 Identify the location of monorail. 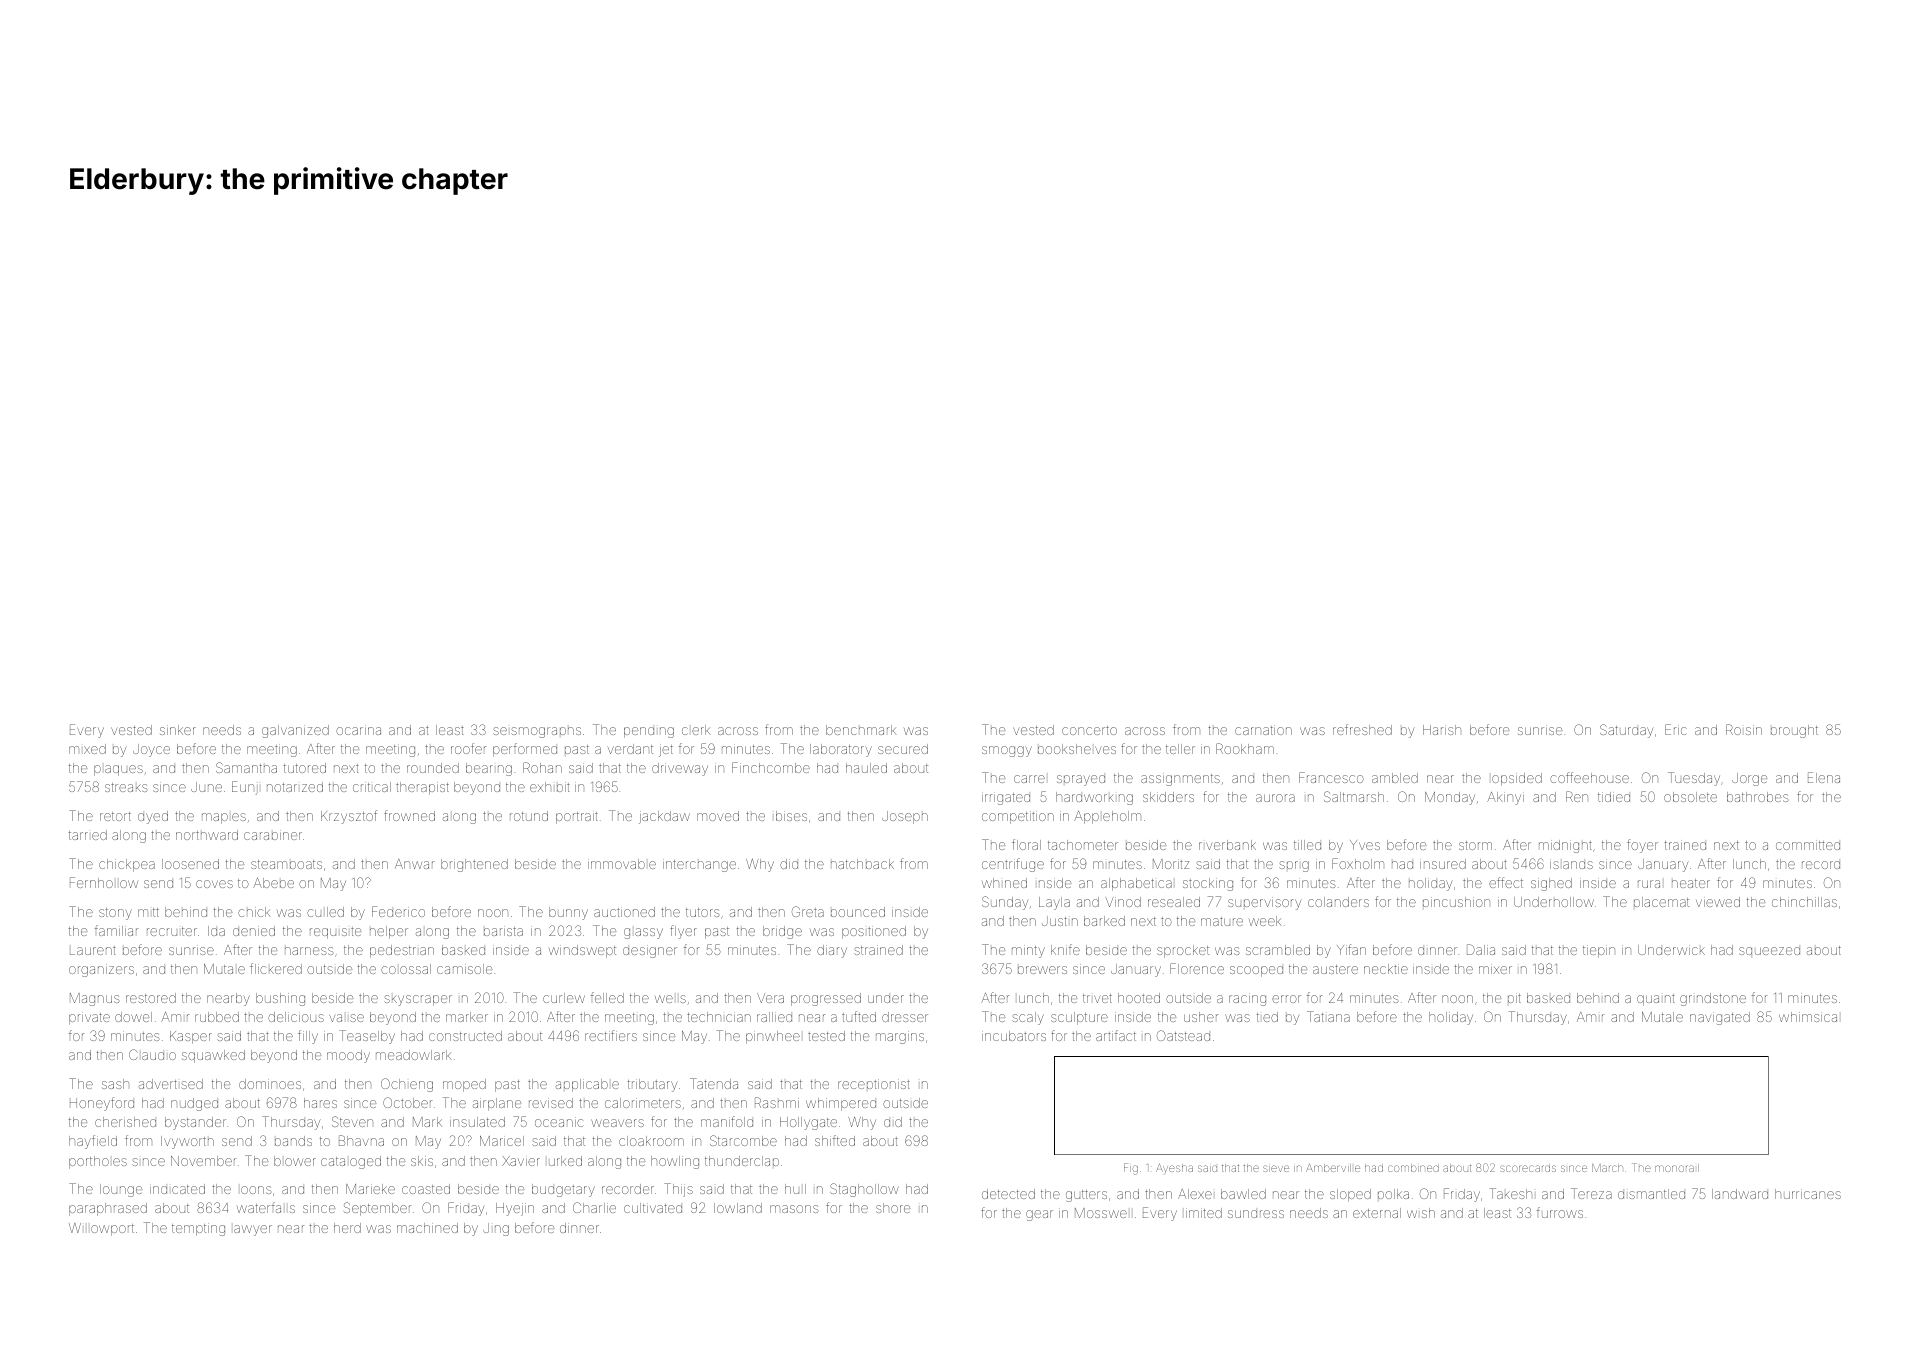
(1677, 1168).
